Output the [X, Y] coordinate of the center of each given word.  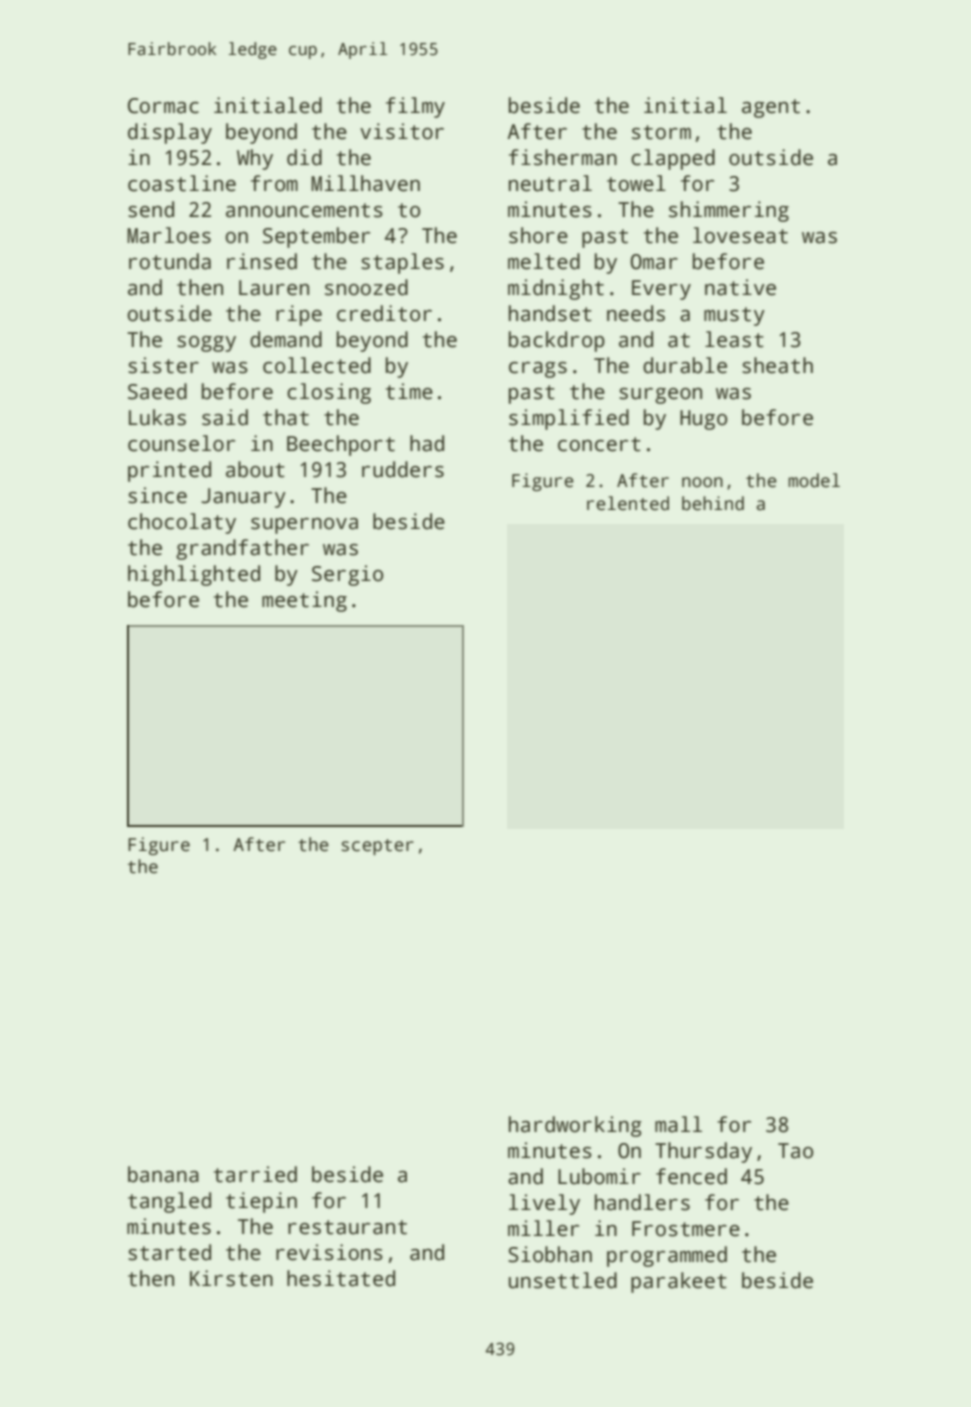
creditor [384, 313]
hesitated [341, 1278]
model [814, 480]
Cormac [163, 106]
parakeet [679, 1282]
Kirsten [231, 1278]
